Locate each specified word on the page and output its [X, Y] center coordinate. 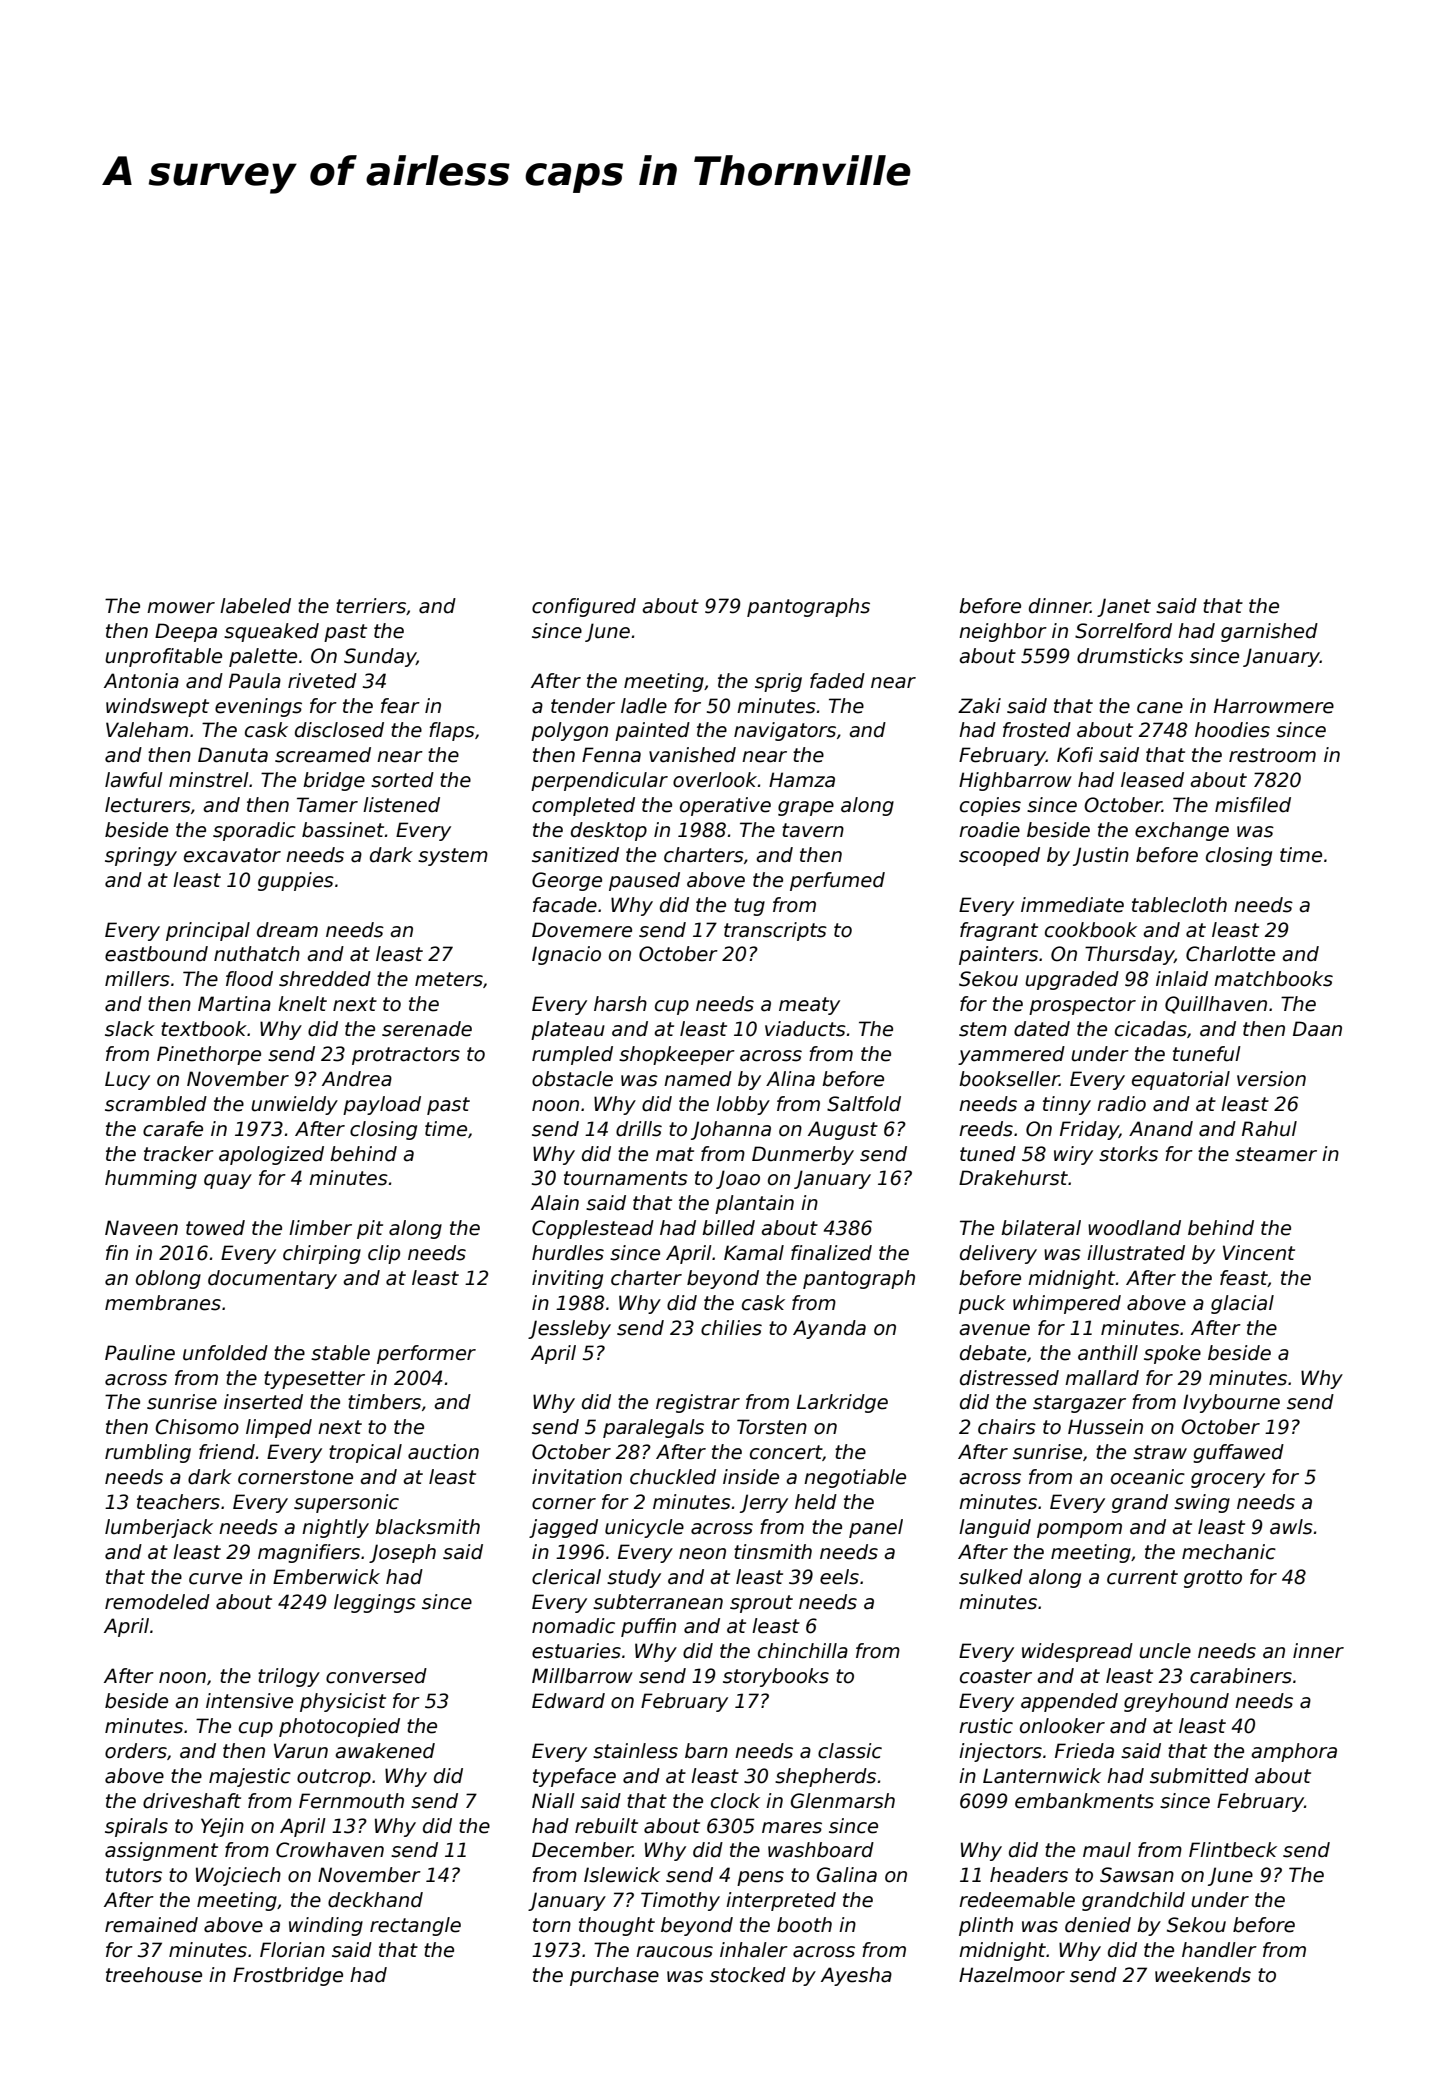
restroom [1272, 755]
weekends [1203, 1975]
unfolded [225, 1353]
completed [583, 806]
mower [181, 608]
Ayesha [856, 1976]
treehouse [154, 1975]
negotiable [855, 1478]
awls [1291, 1527]
